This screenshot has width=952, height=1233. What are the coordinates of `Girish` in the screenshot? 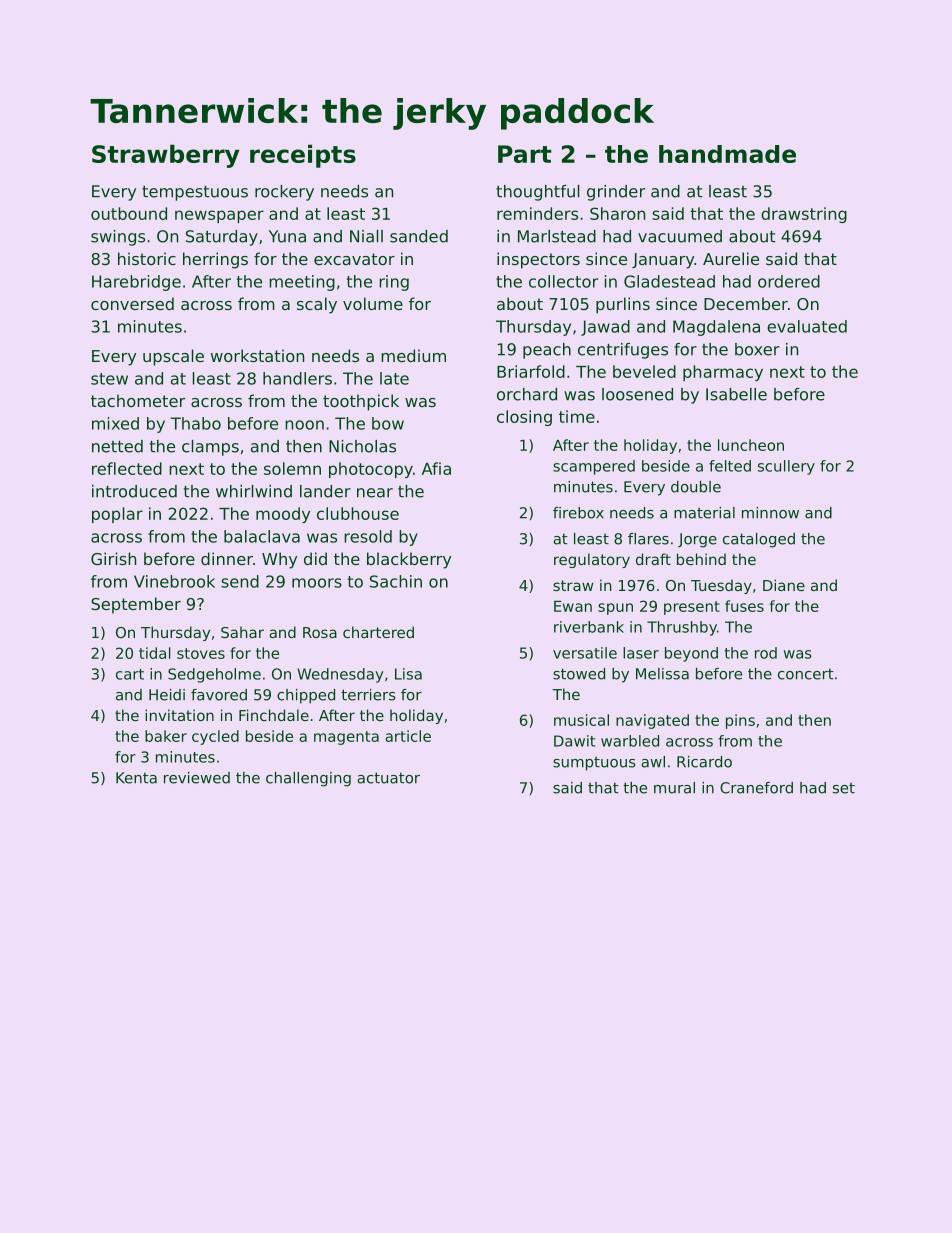 It's located at (113, 558).
